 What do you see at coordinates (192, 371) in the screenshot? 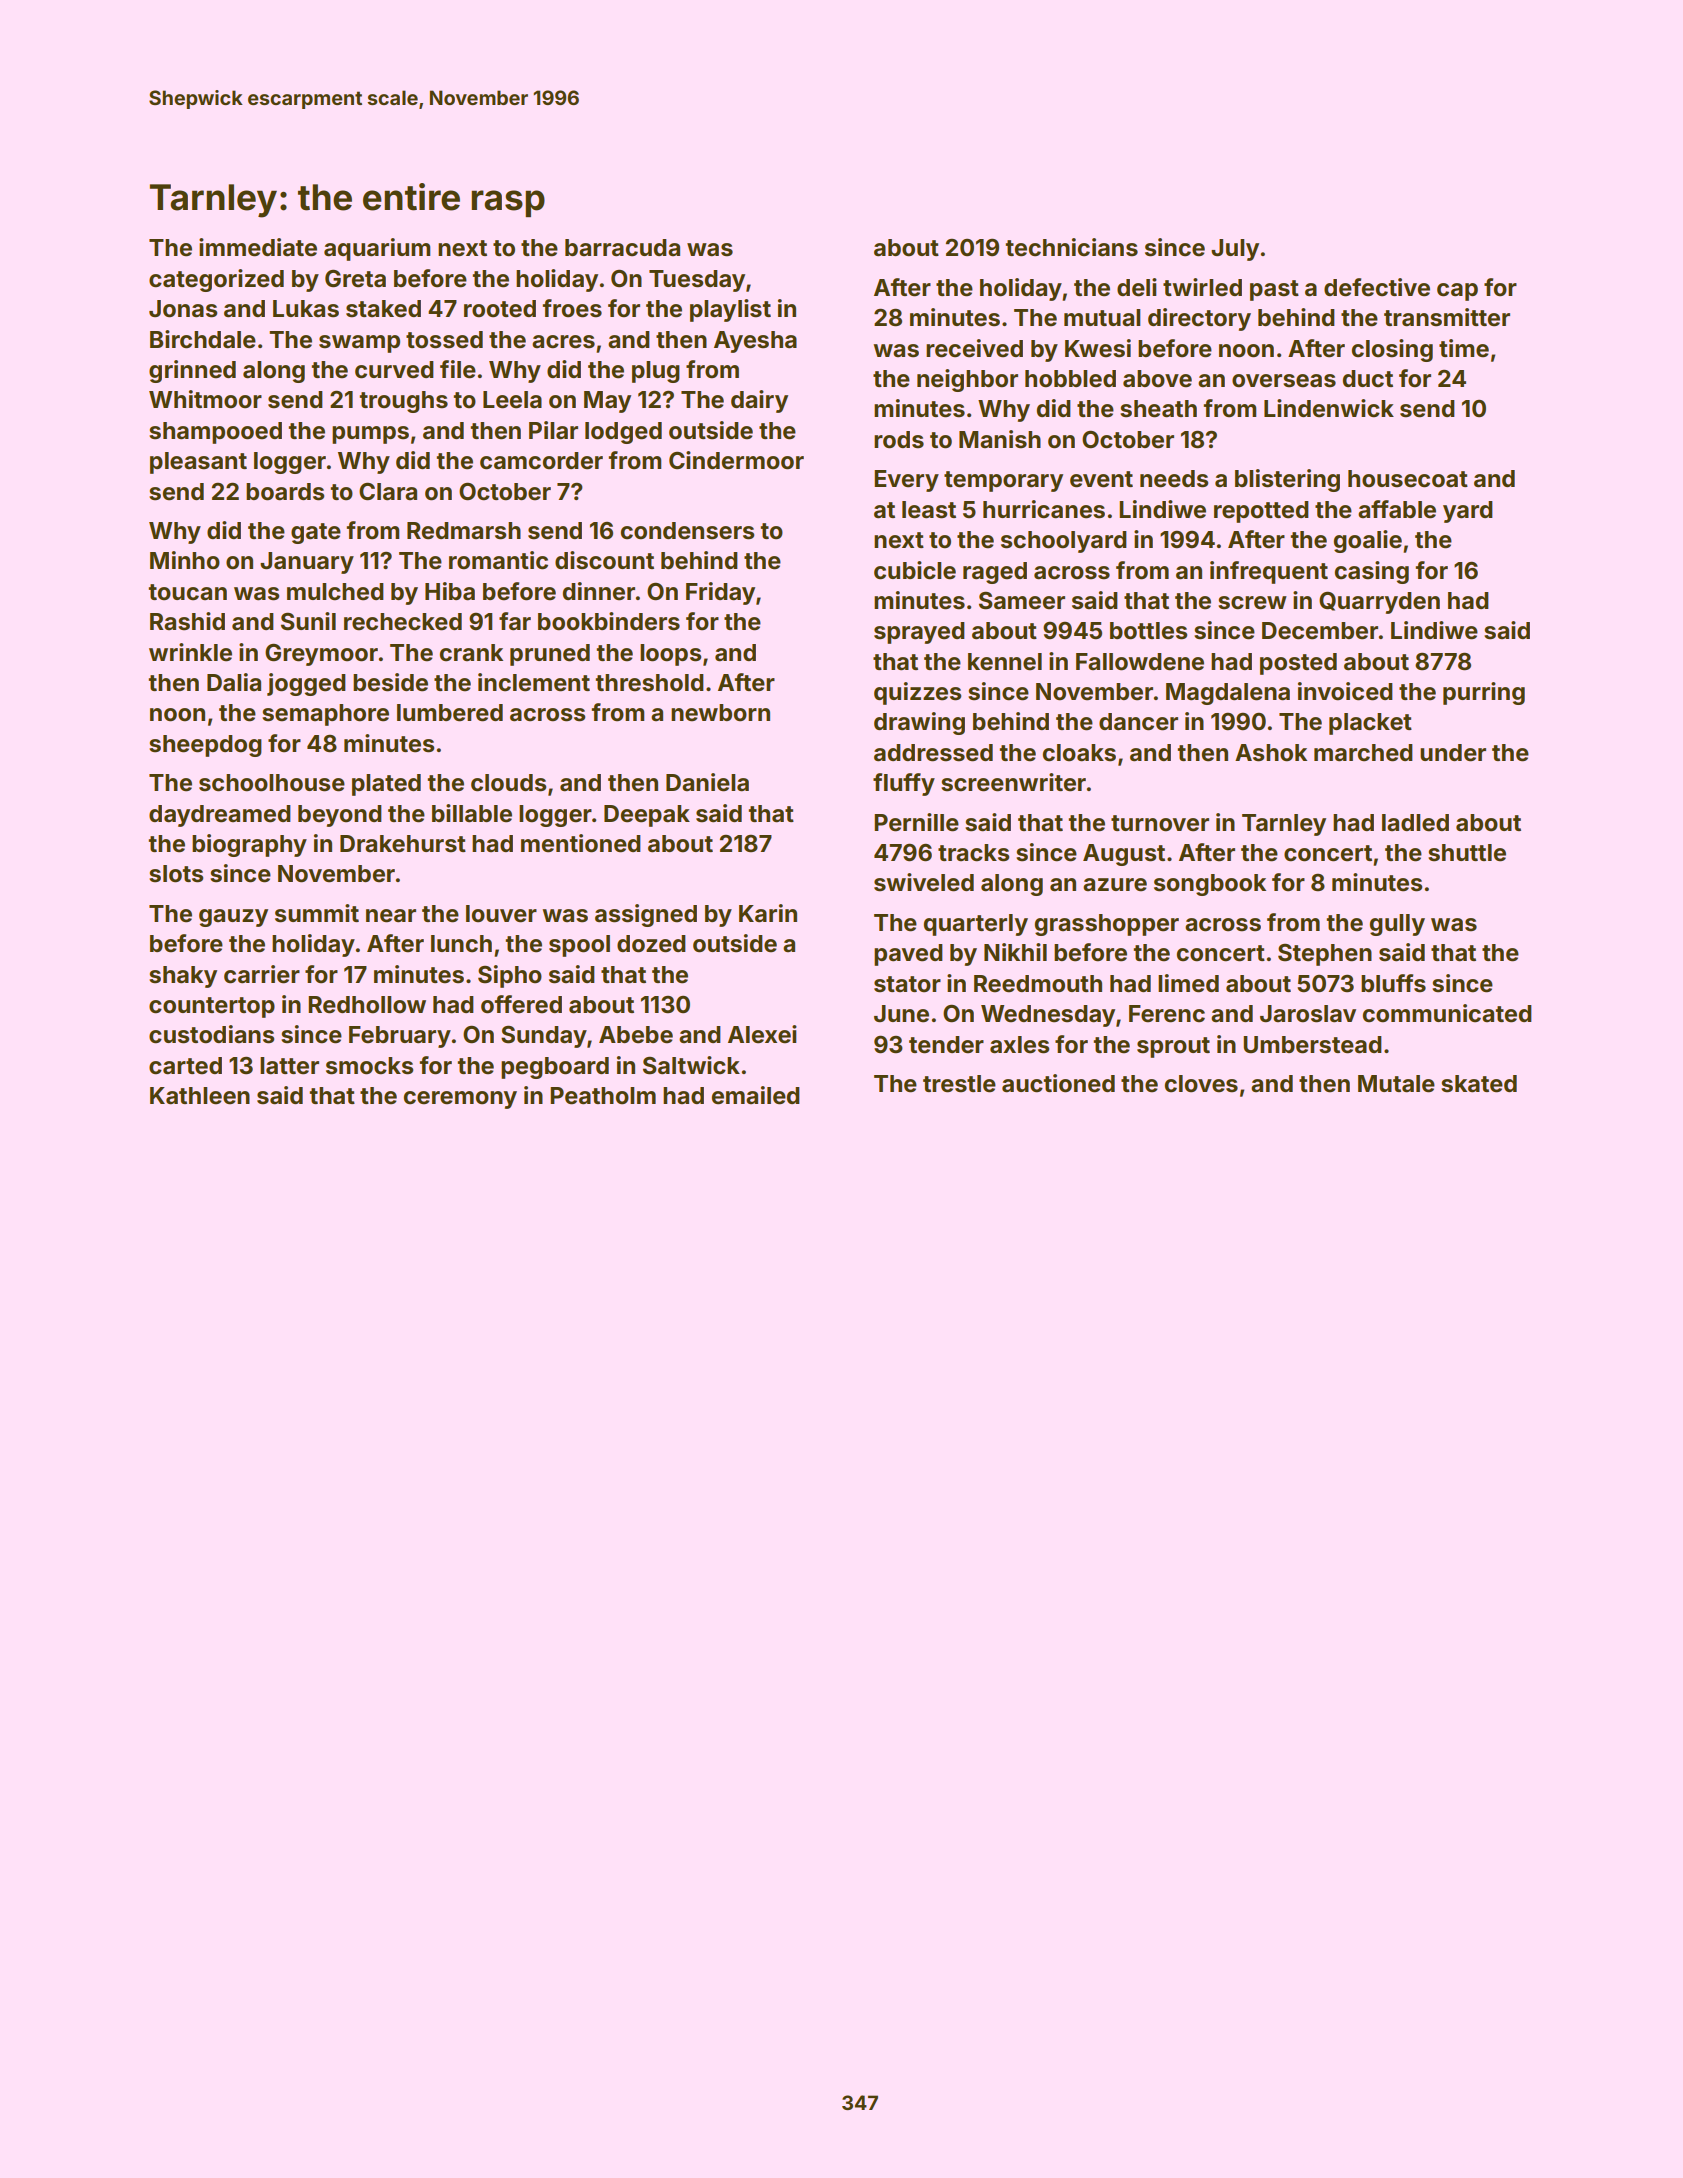
I see `grinned` at bounding box center [192, 371].
